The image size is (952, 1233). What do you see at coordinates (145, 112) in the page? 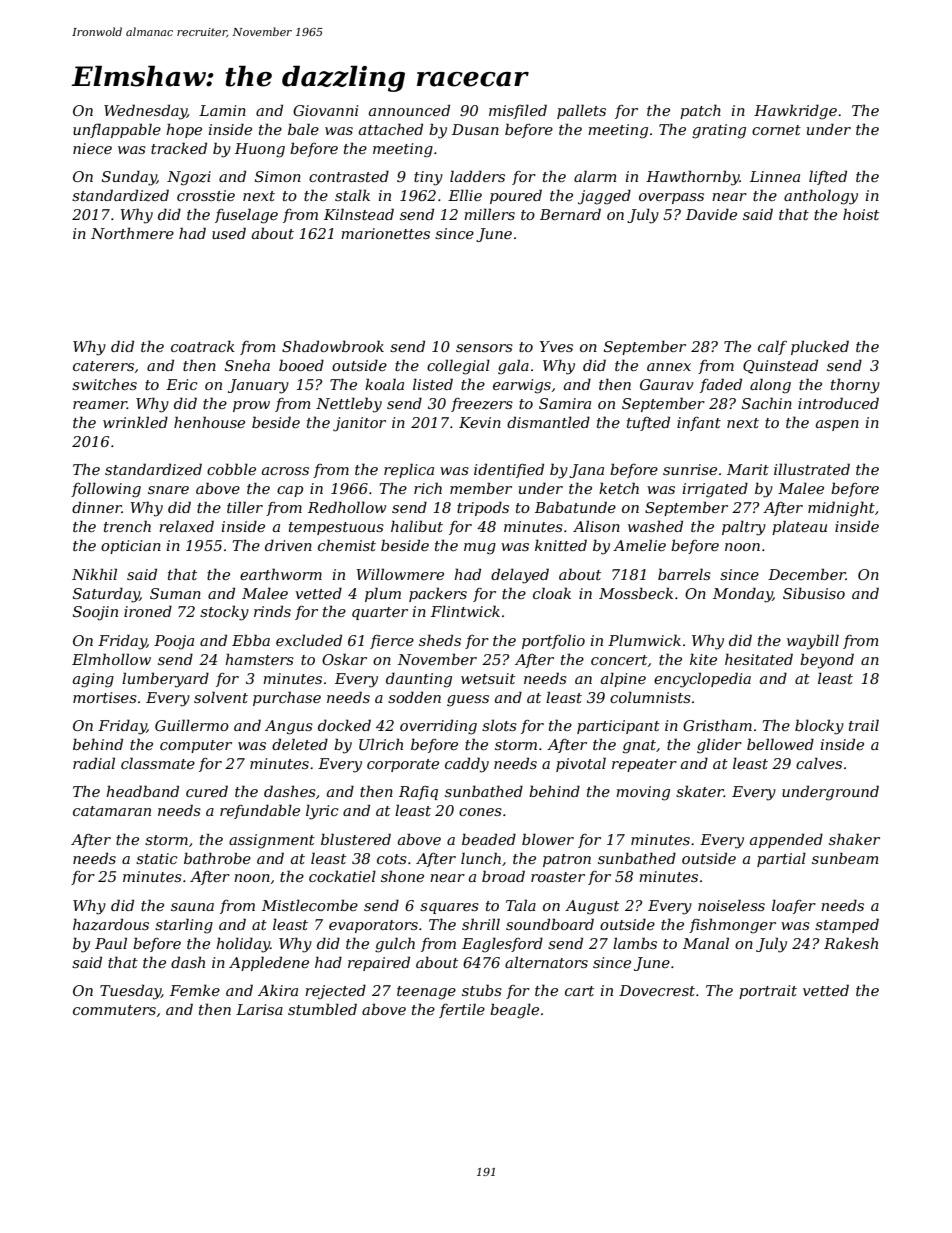
I see `Wednesday` at bounding box center [145, 112].
